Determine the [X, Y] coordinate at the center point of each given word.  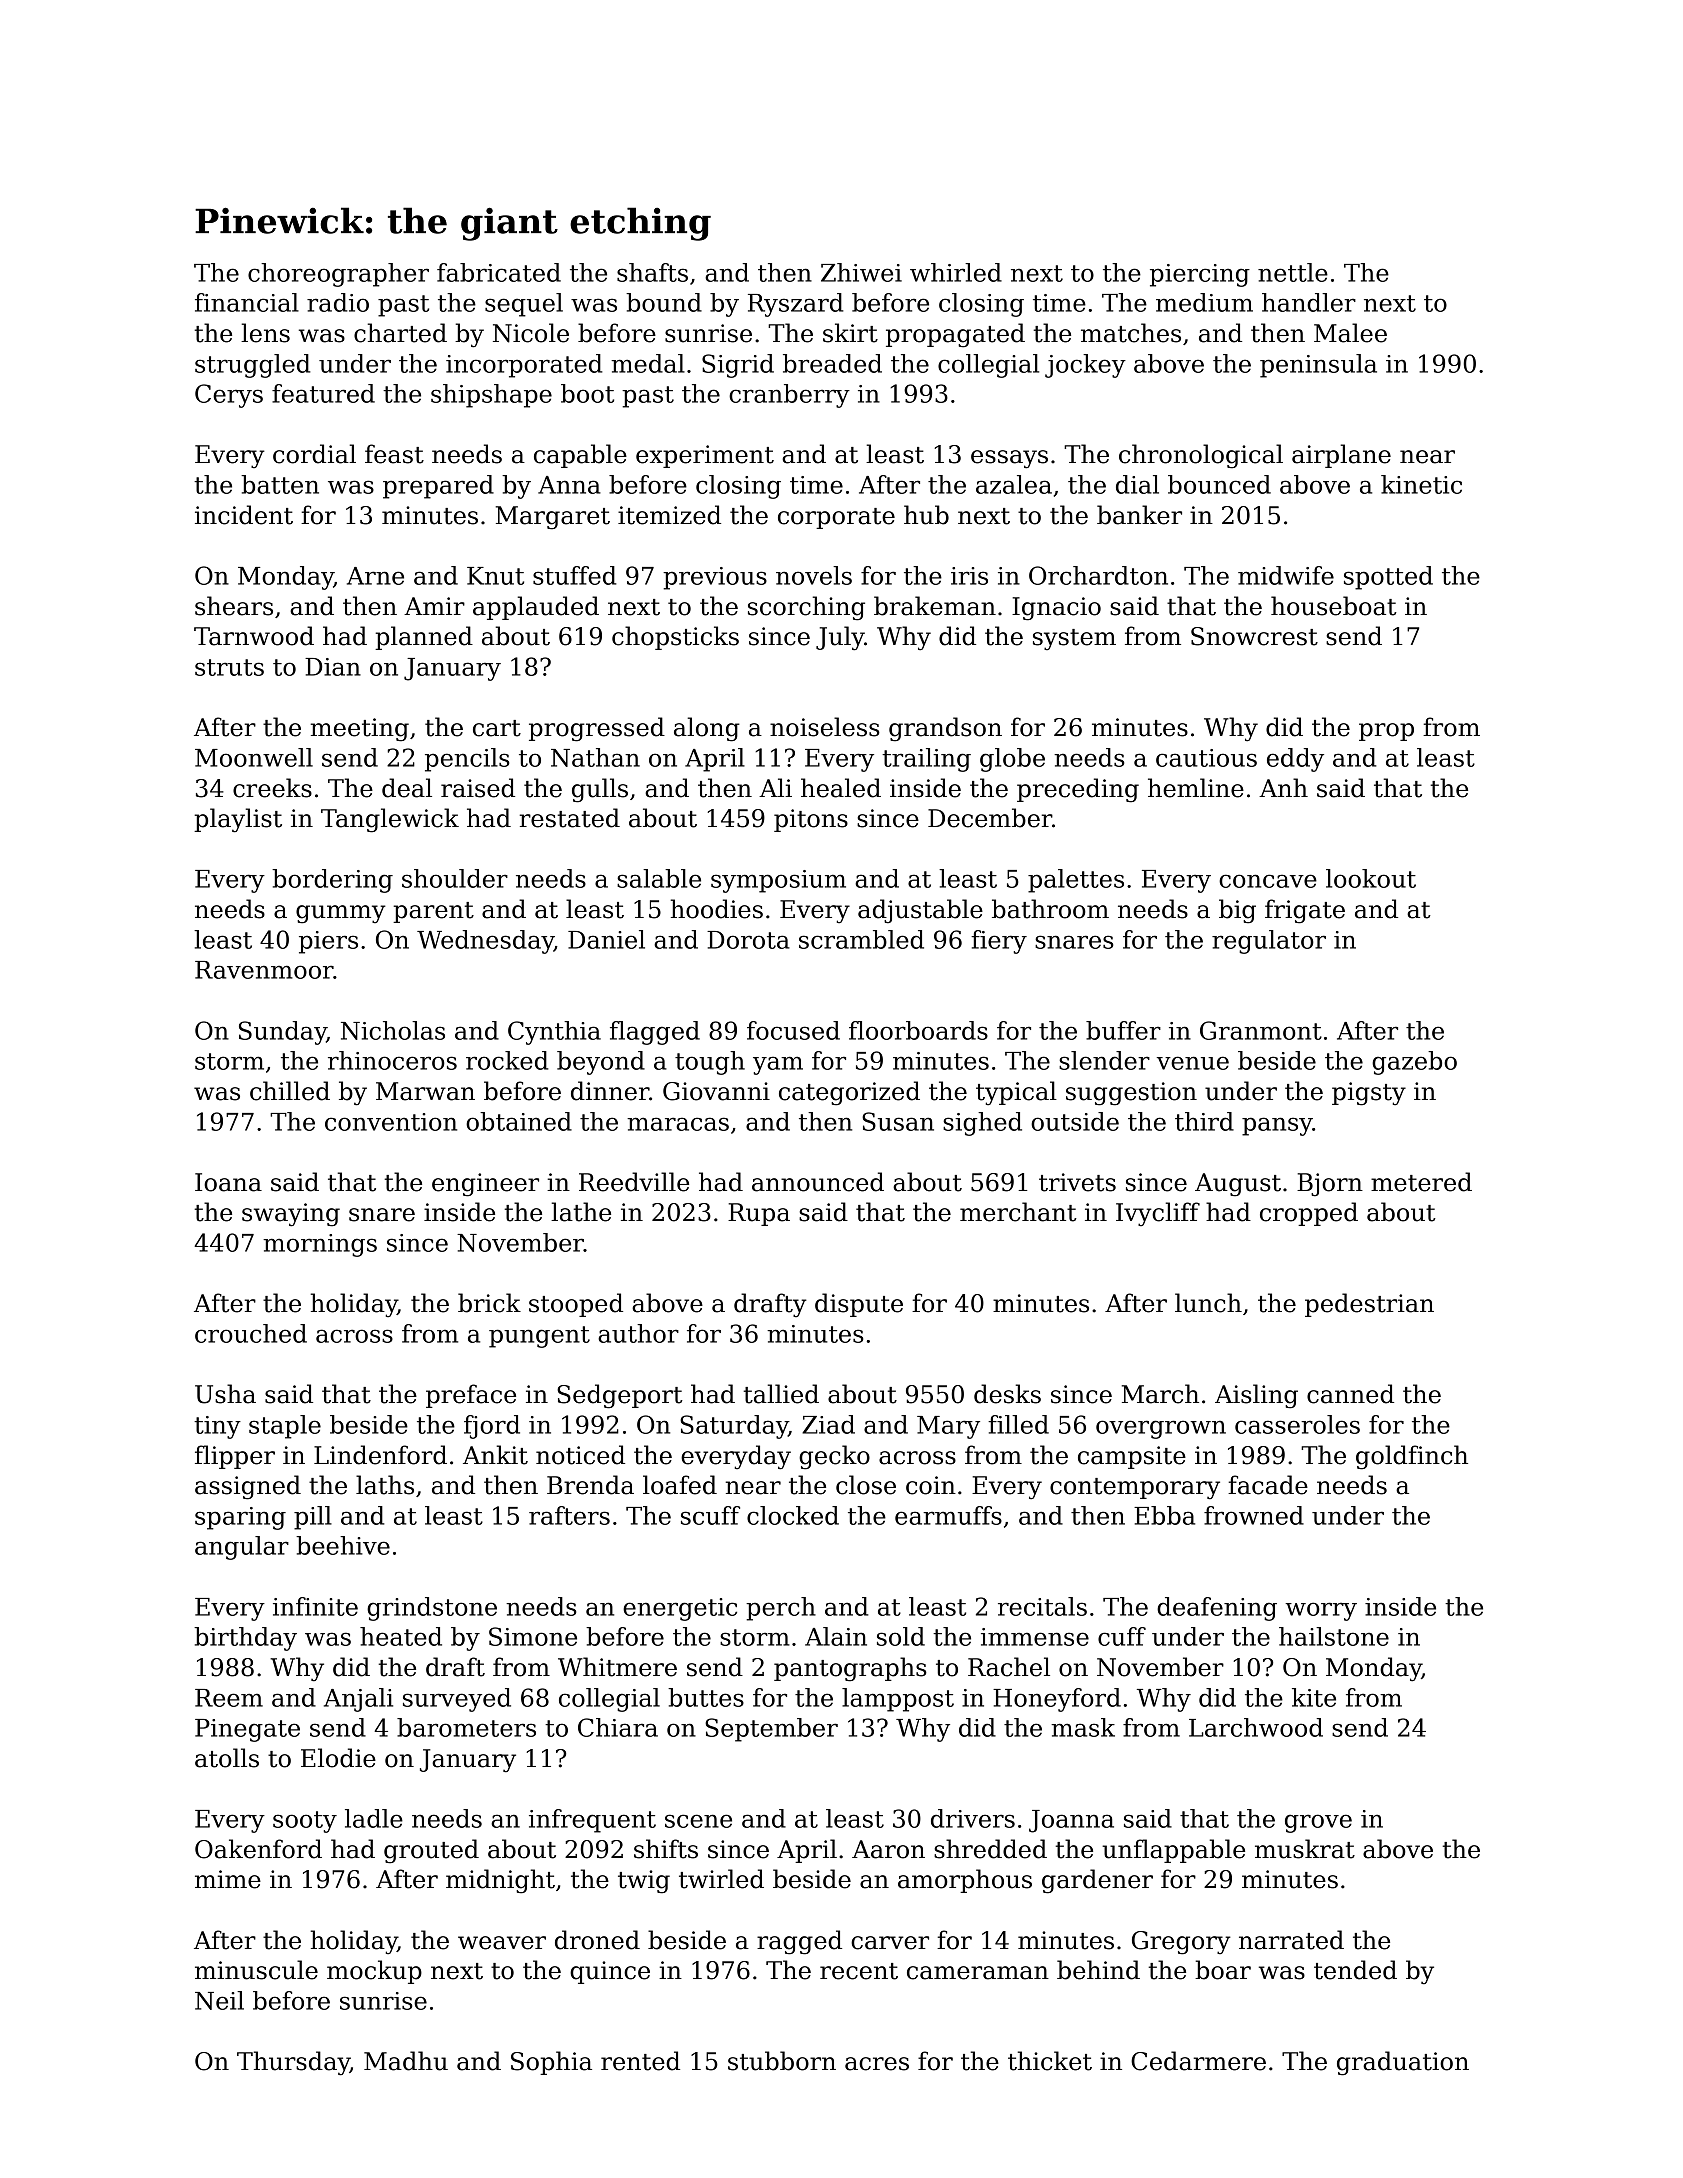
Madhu [406, 2061]
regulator [1269, 942]
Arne [375, 576]
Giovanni [716, 1091]
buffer [1123, 1030]
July [840, 638]
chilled [290, 1091]
